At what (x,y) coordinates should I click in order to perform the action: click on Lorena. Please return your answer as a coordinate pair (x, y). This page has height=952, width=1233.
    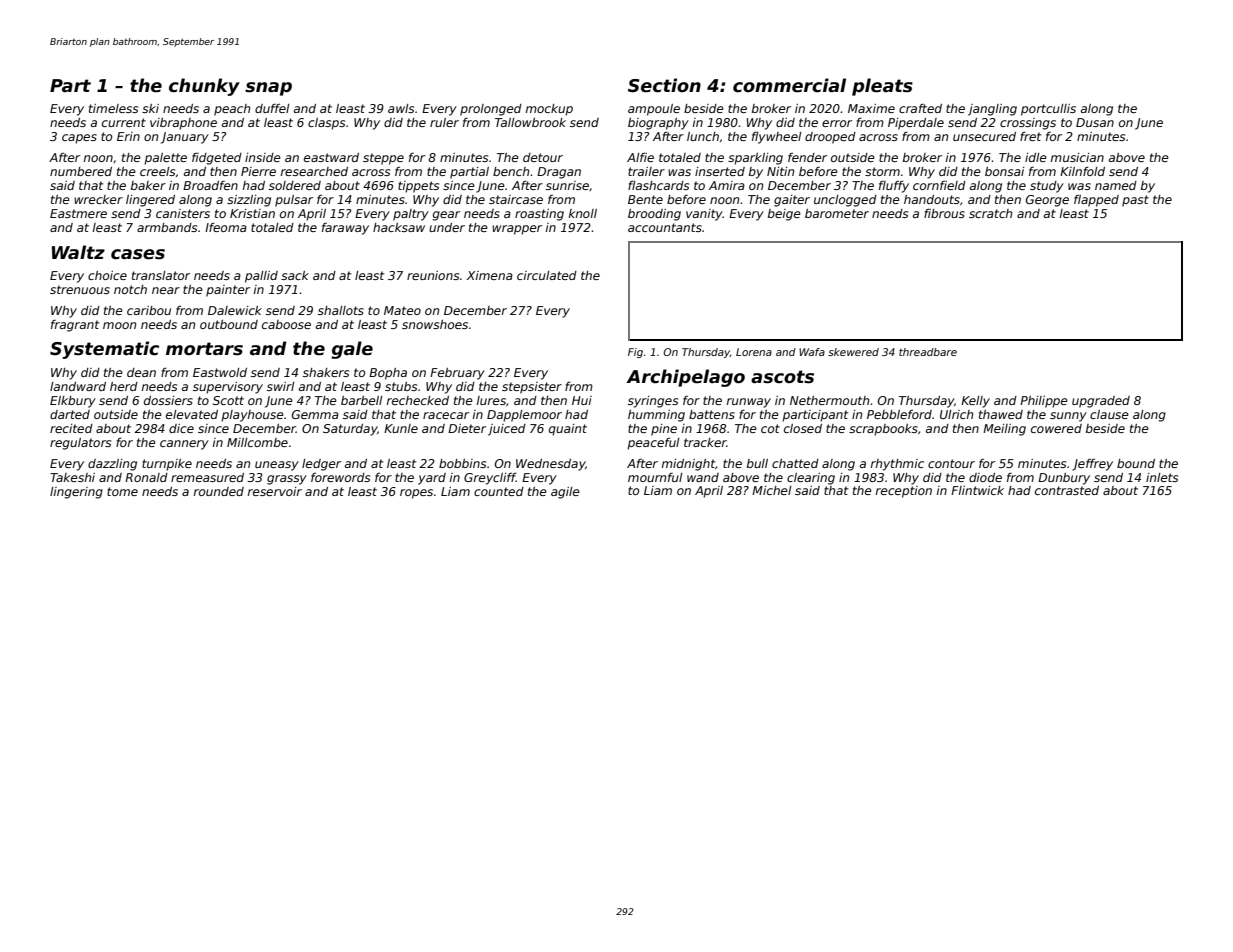
    Looking at the image, I should click on (754, 352).
